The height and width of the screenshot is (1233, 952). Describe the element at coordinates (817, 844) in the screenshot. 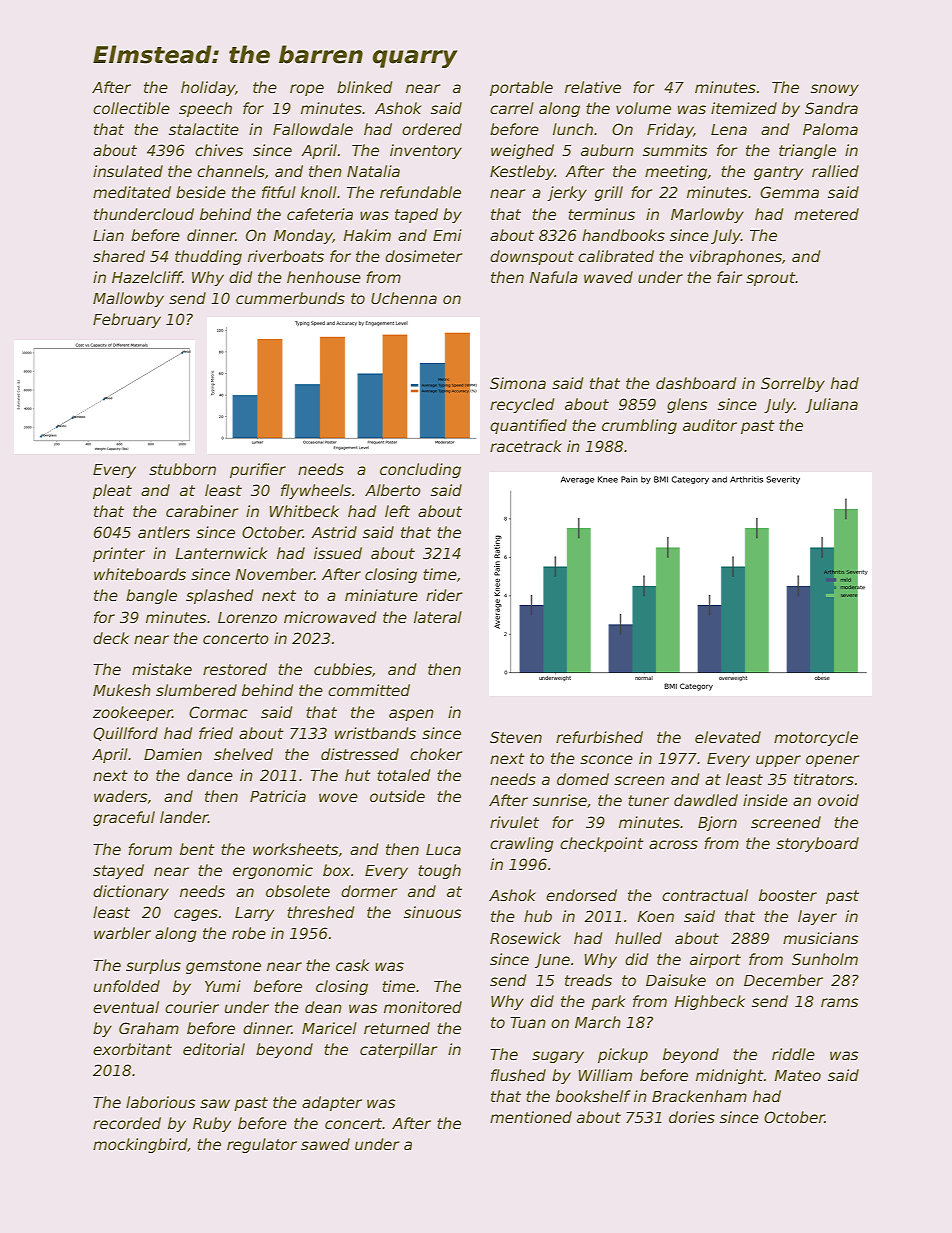

I see `storyboard` at that location.
